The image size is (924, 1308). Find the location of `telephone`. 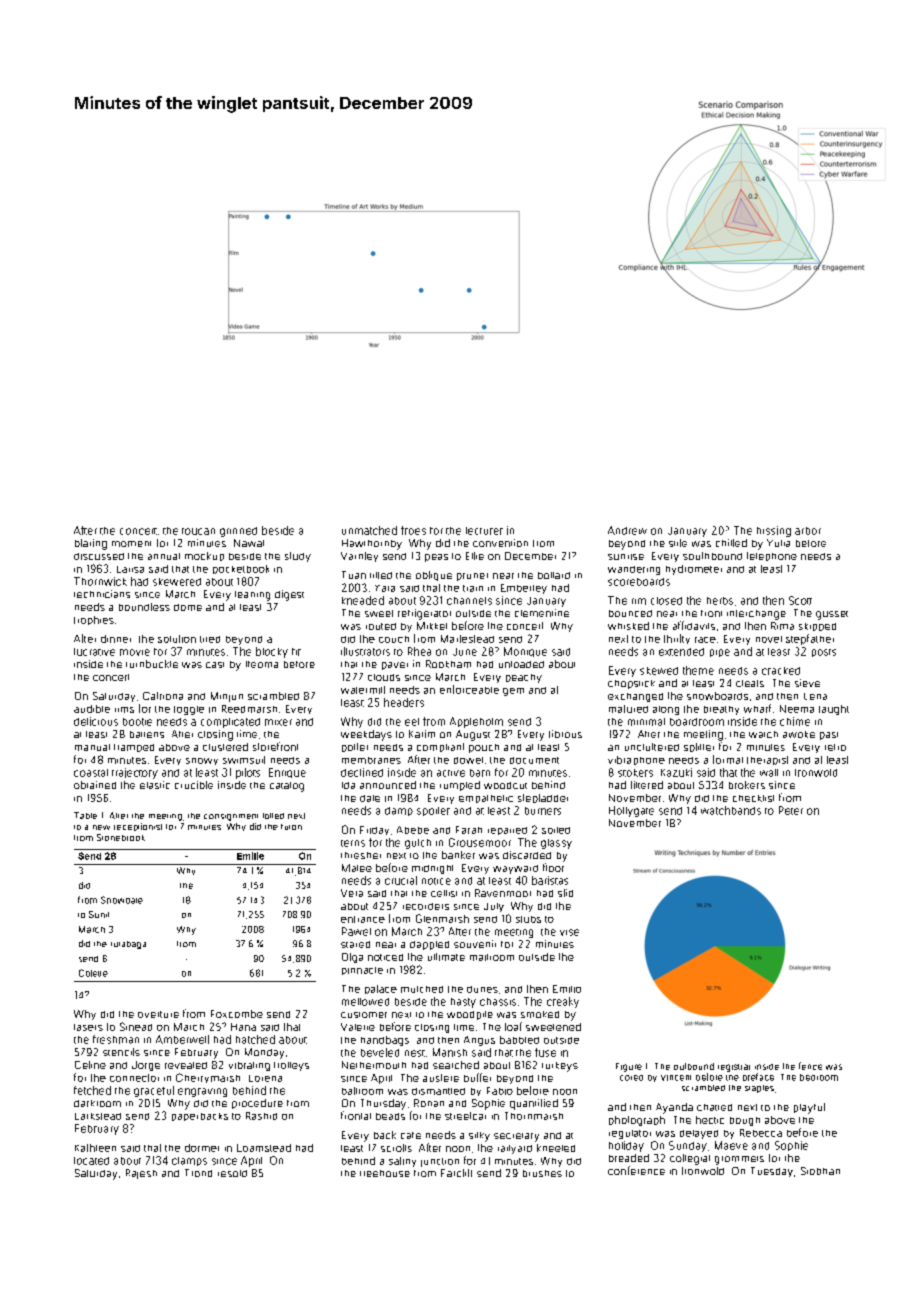

telephone is located at coordinates (772, 556).
